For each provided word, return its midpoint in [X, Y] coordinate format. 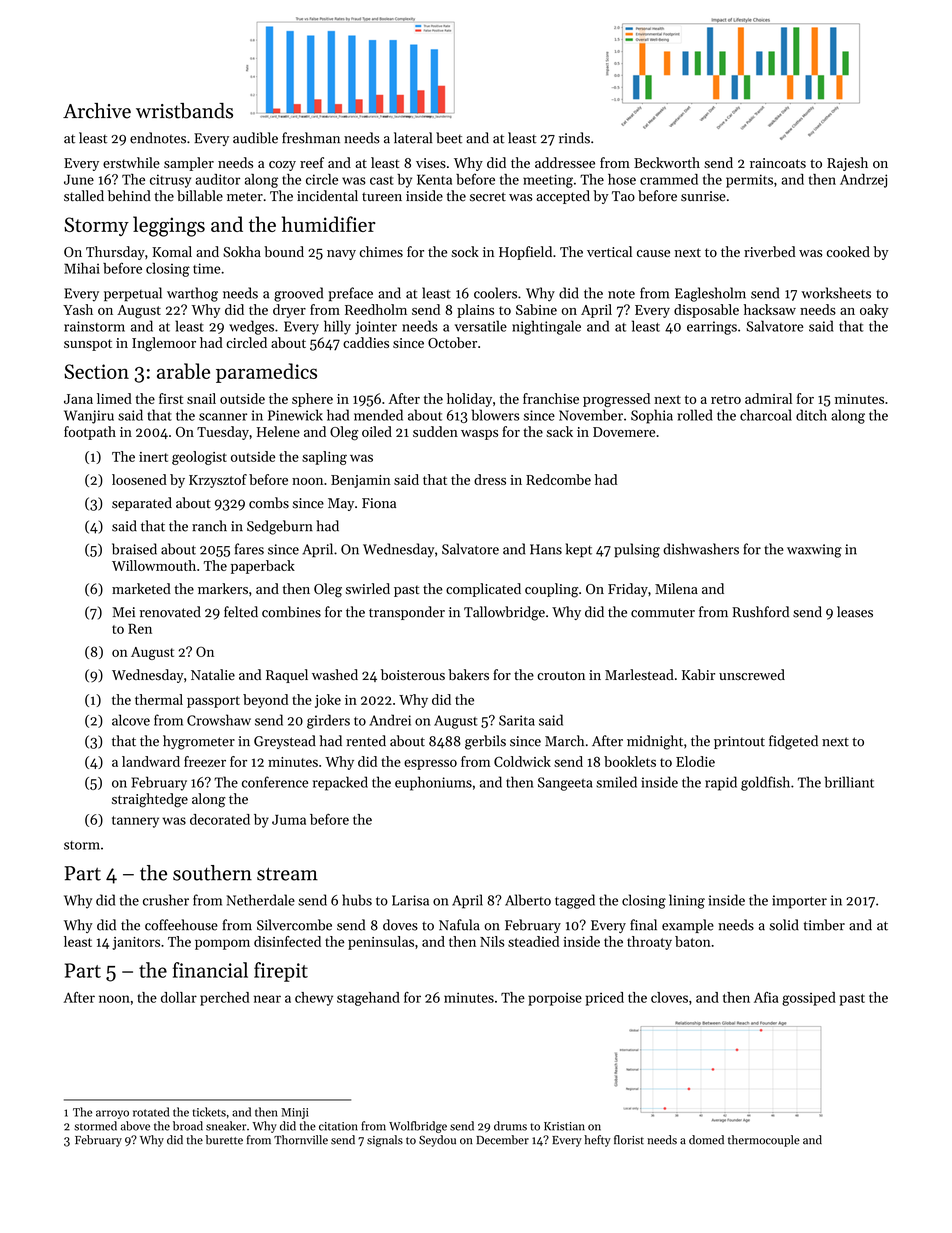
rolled [695, 415]
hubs [357, 900]
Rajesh [847, 164]
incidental [327, 196]
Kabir [698, 674]
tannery [135, 822]
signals [385, 1141]
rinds [574, 138]
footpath [90, 433]
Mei [123, 612]
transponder [407, 613]
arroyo [112, 1114]
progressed [616, 400]
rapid [721, 783]
